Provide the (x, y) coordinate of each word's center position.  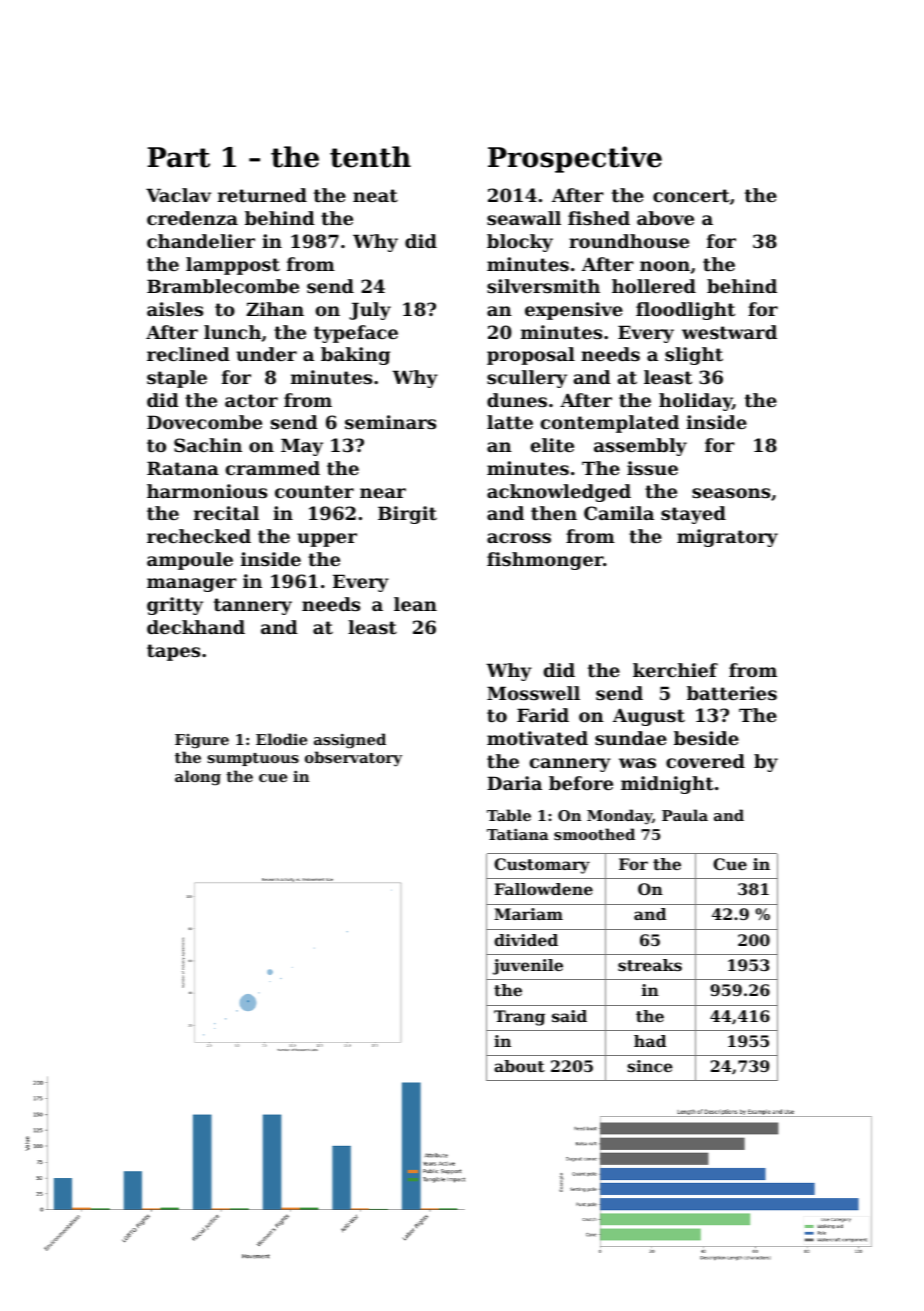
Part (179, 157)
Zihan (275, 309)
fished (599, 218)
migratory (727, 538)
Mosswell (533, 693)
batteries (732, 693)
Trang (519, 1018)
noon (665, 266)
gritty (175, 606)
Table (509, 815)
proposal (531, 356)
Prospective (575, 159)
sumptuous (253, 759)
